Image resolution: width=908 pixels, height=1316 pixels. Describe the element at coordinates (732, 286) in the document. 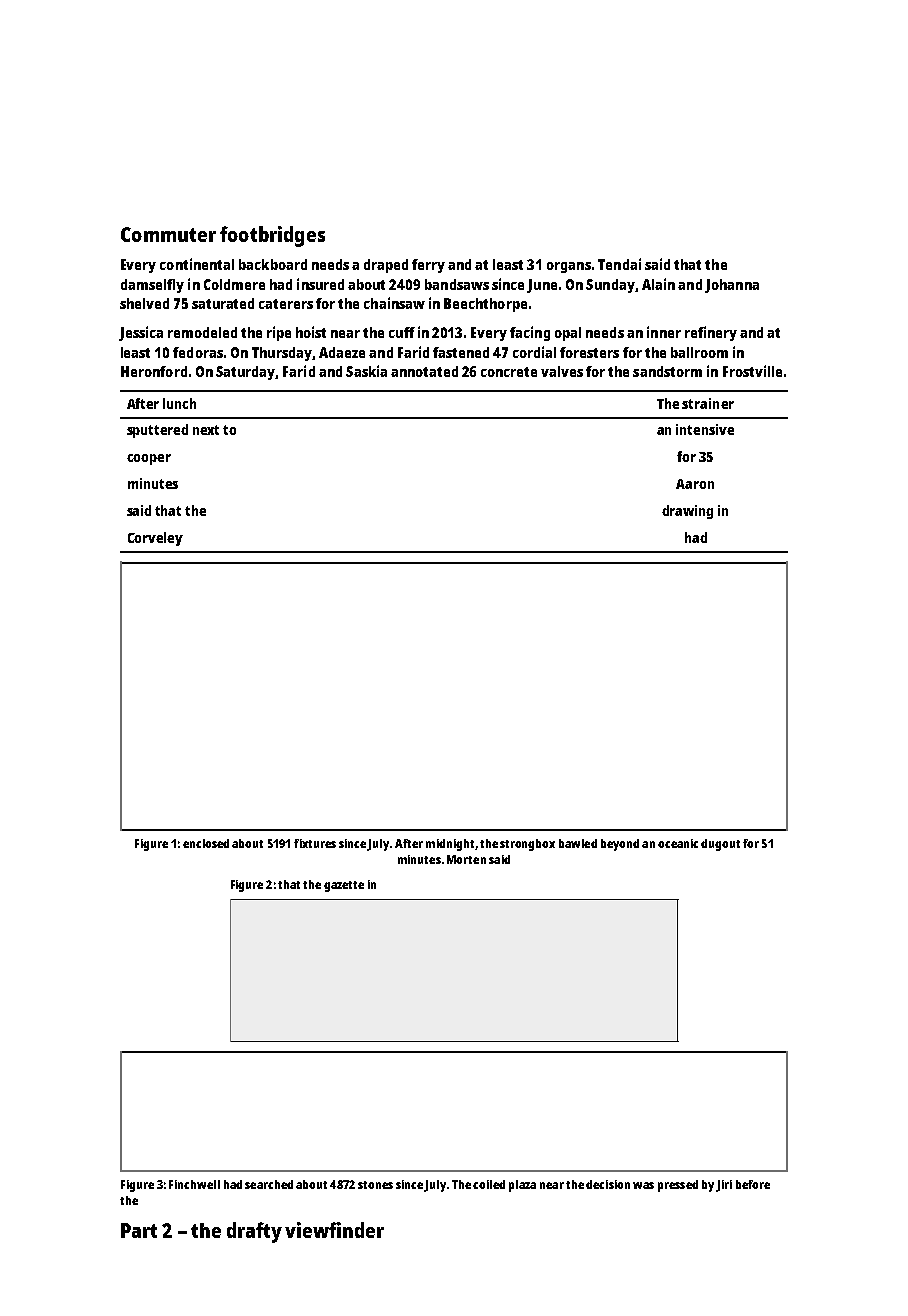

I see `Johanna` at that location.
